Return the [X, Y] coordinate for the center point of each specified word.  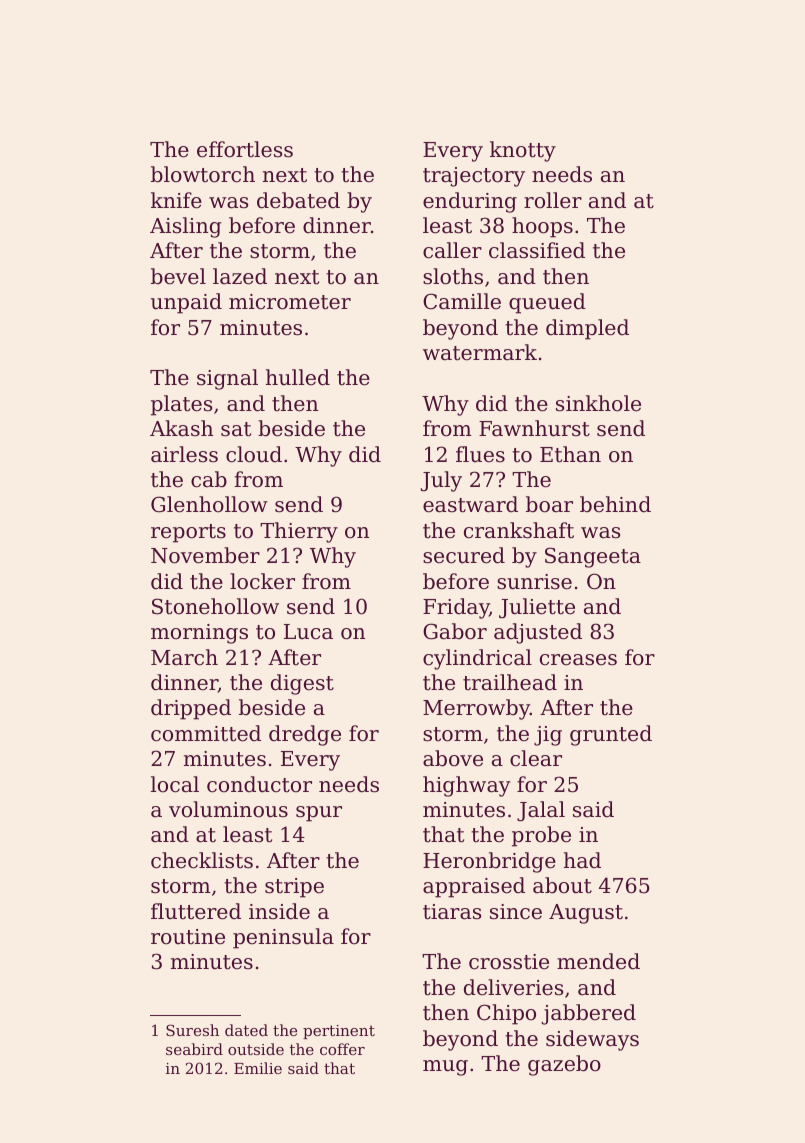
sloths [453, 276]
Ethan [570, 454]
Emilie [258, 1068]
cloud [254, 454]
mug [445, 1068]
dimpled [587, 329]
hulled [298, 377]
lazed [240, 276]
